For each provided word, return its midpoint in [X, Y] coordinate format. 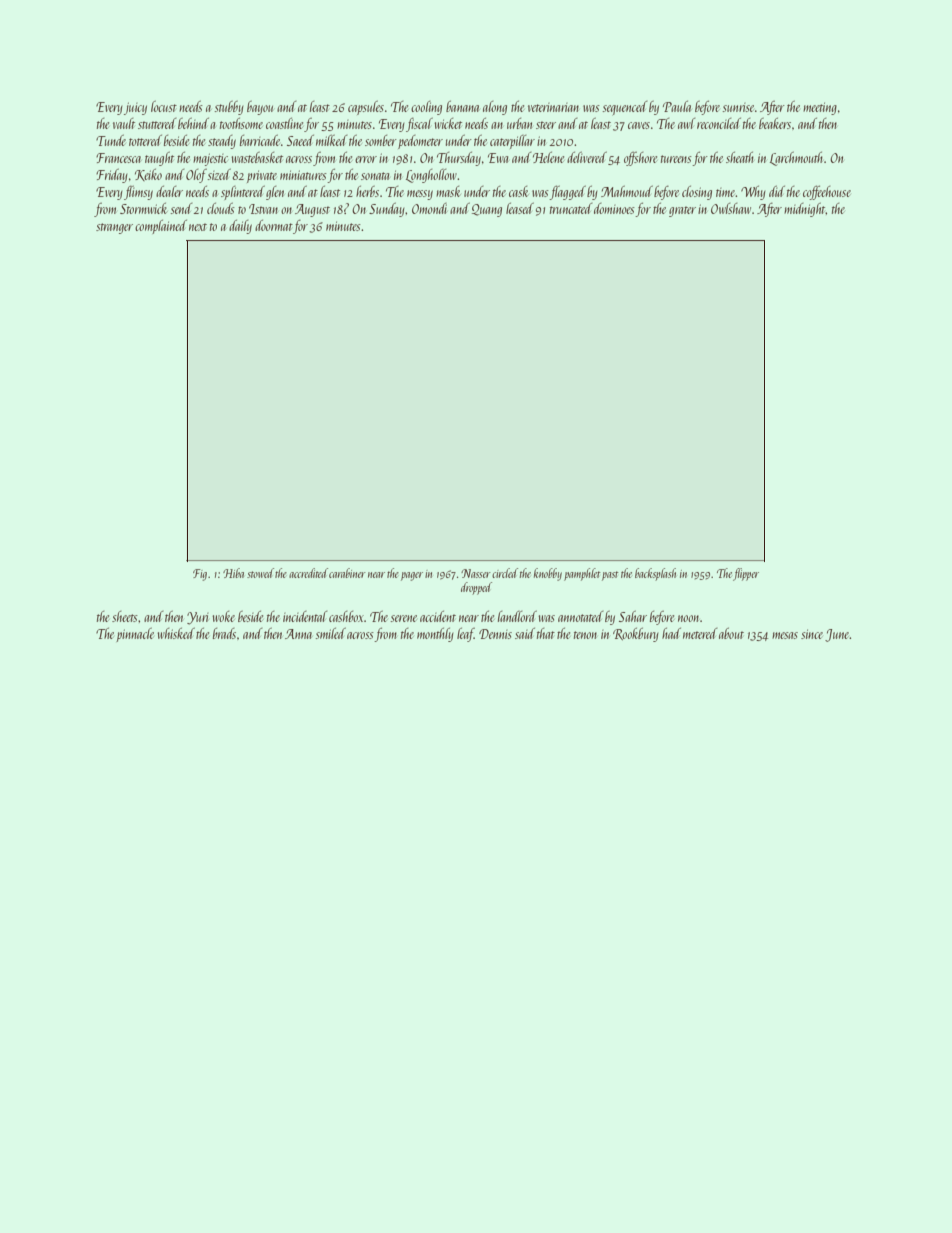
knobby [548, 574]
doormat [274, 225]
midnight [805, 210]
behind [193, 123]
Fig [200, 575]
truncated [571, 208]
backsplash [655, 574]
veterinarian [553, 107]
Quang [487, 210]
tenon [585, 635]
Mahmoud [627, 191]
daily [240, 227]
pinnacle [135, 635]
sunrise [738, 107]
